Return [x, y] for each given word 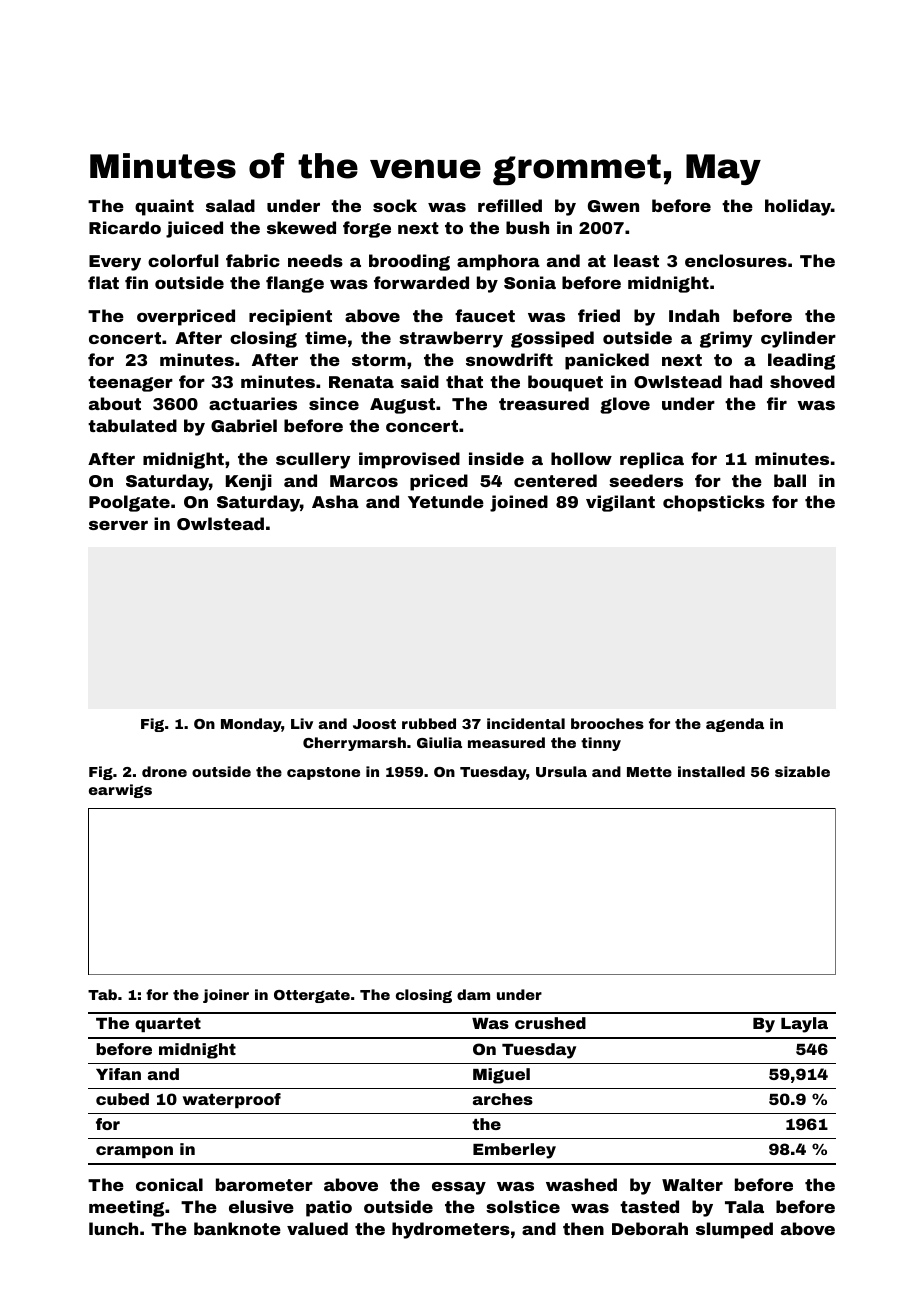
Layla [804, 1025]
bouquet [565, 383]
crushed [550, 1023]
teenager [130, 384]
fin [136, 282]
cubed [122, 1099]
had [746, 381]
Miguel [501, 1076]
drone [164, 771]
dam [473, 994]
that [464, 381]
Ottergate [312, 996]
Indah [694, 315]
